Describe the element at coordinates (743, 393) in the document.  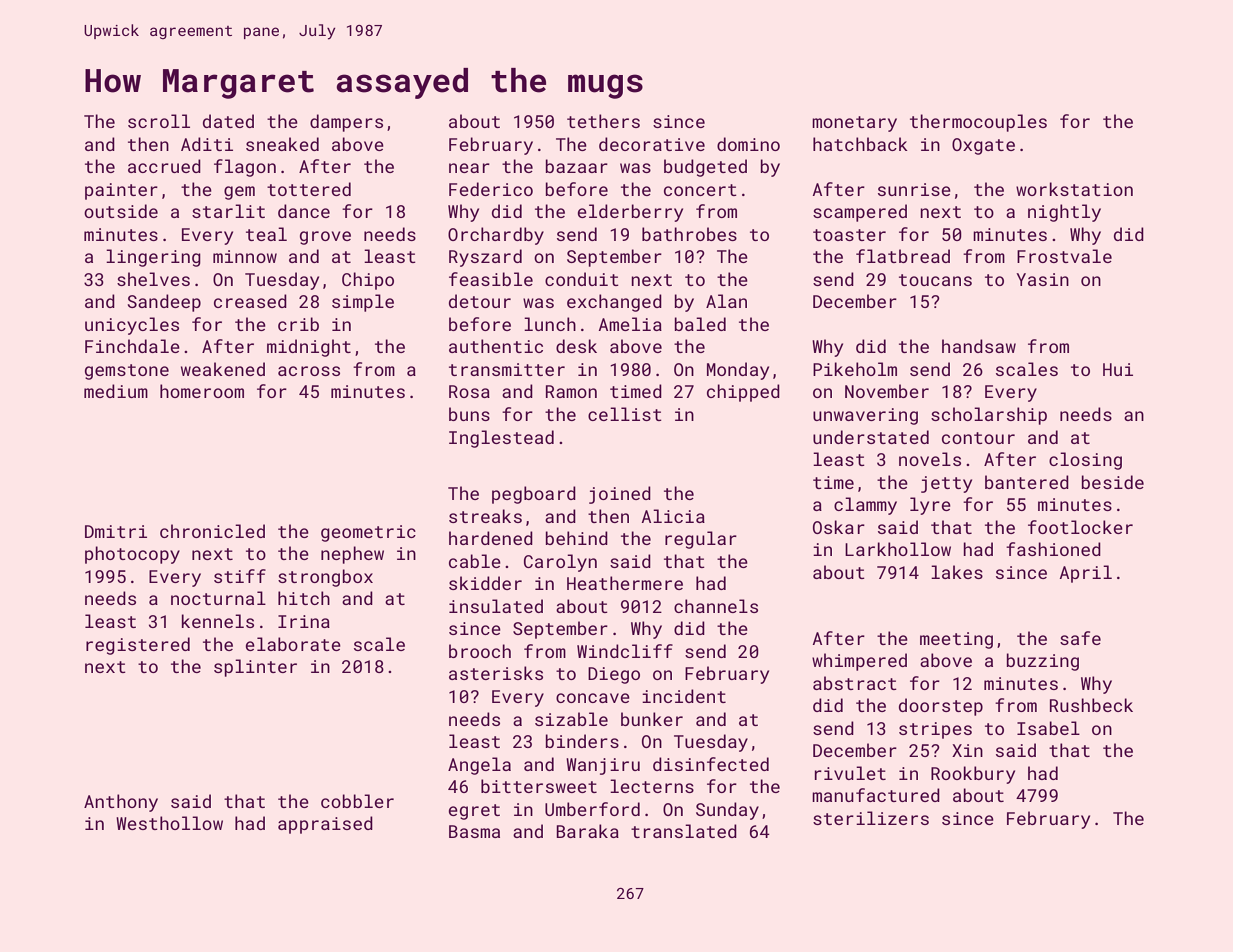
I see `chipped` at that location.
